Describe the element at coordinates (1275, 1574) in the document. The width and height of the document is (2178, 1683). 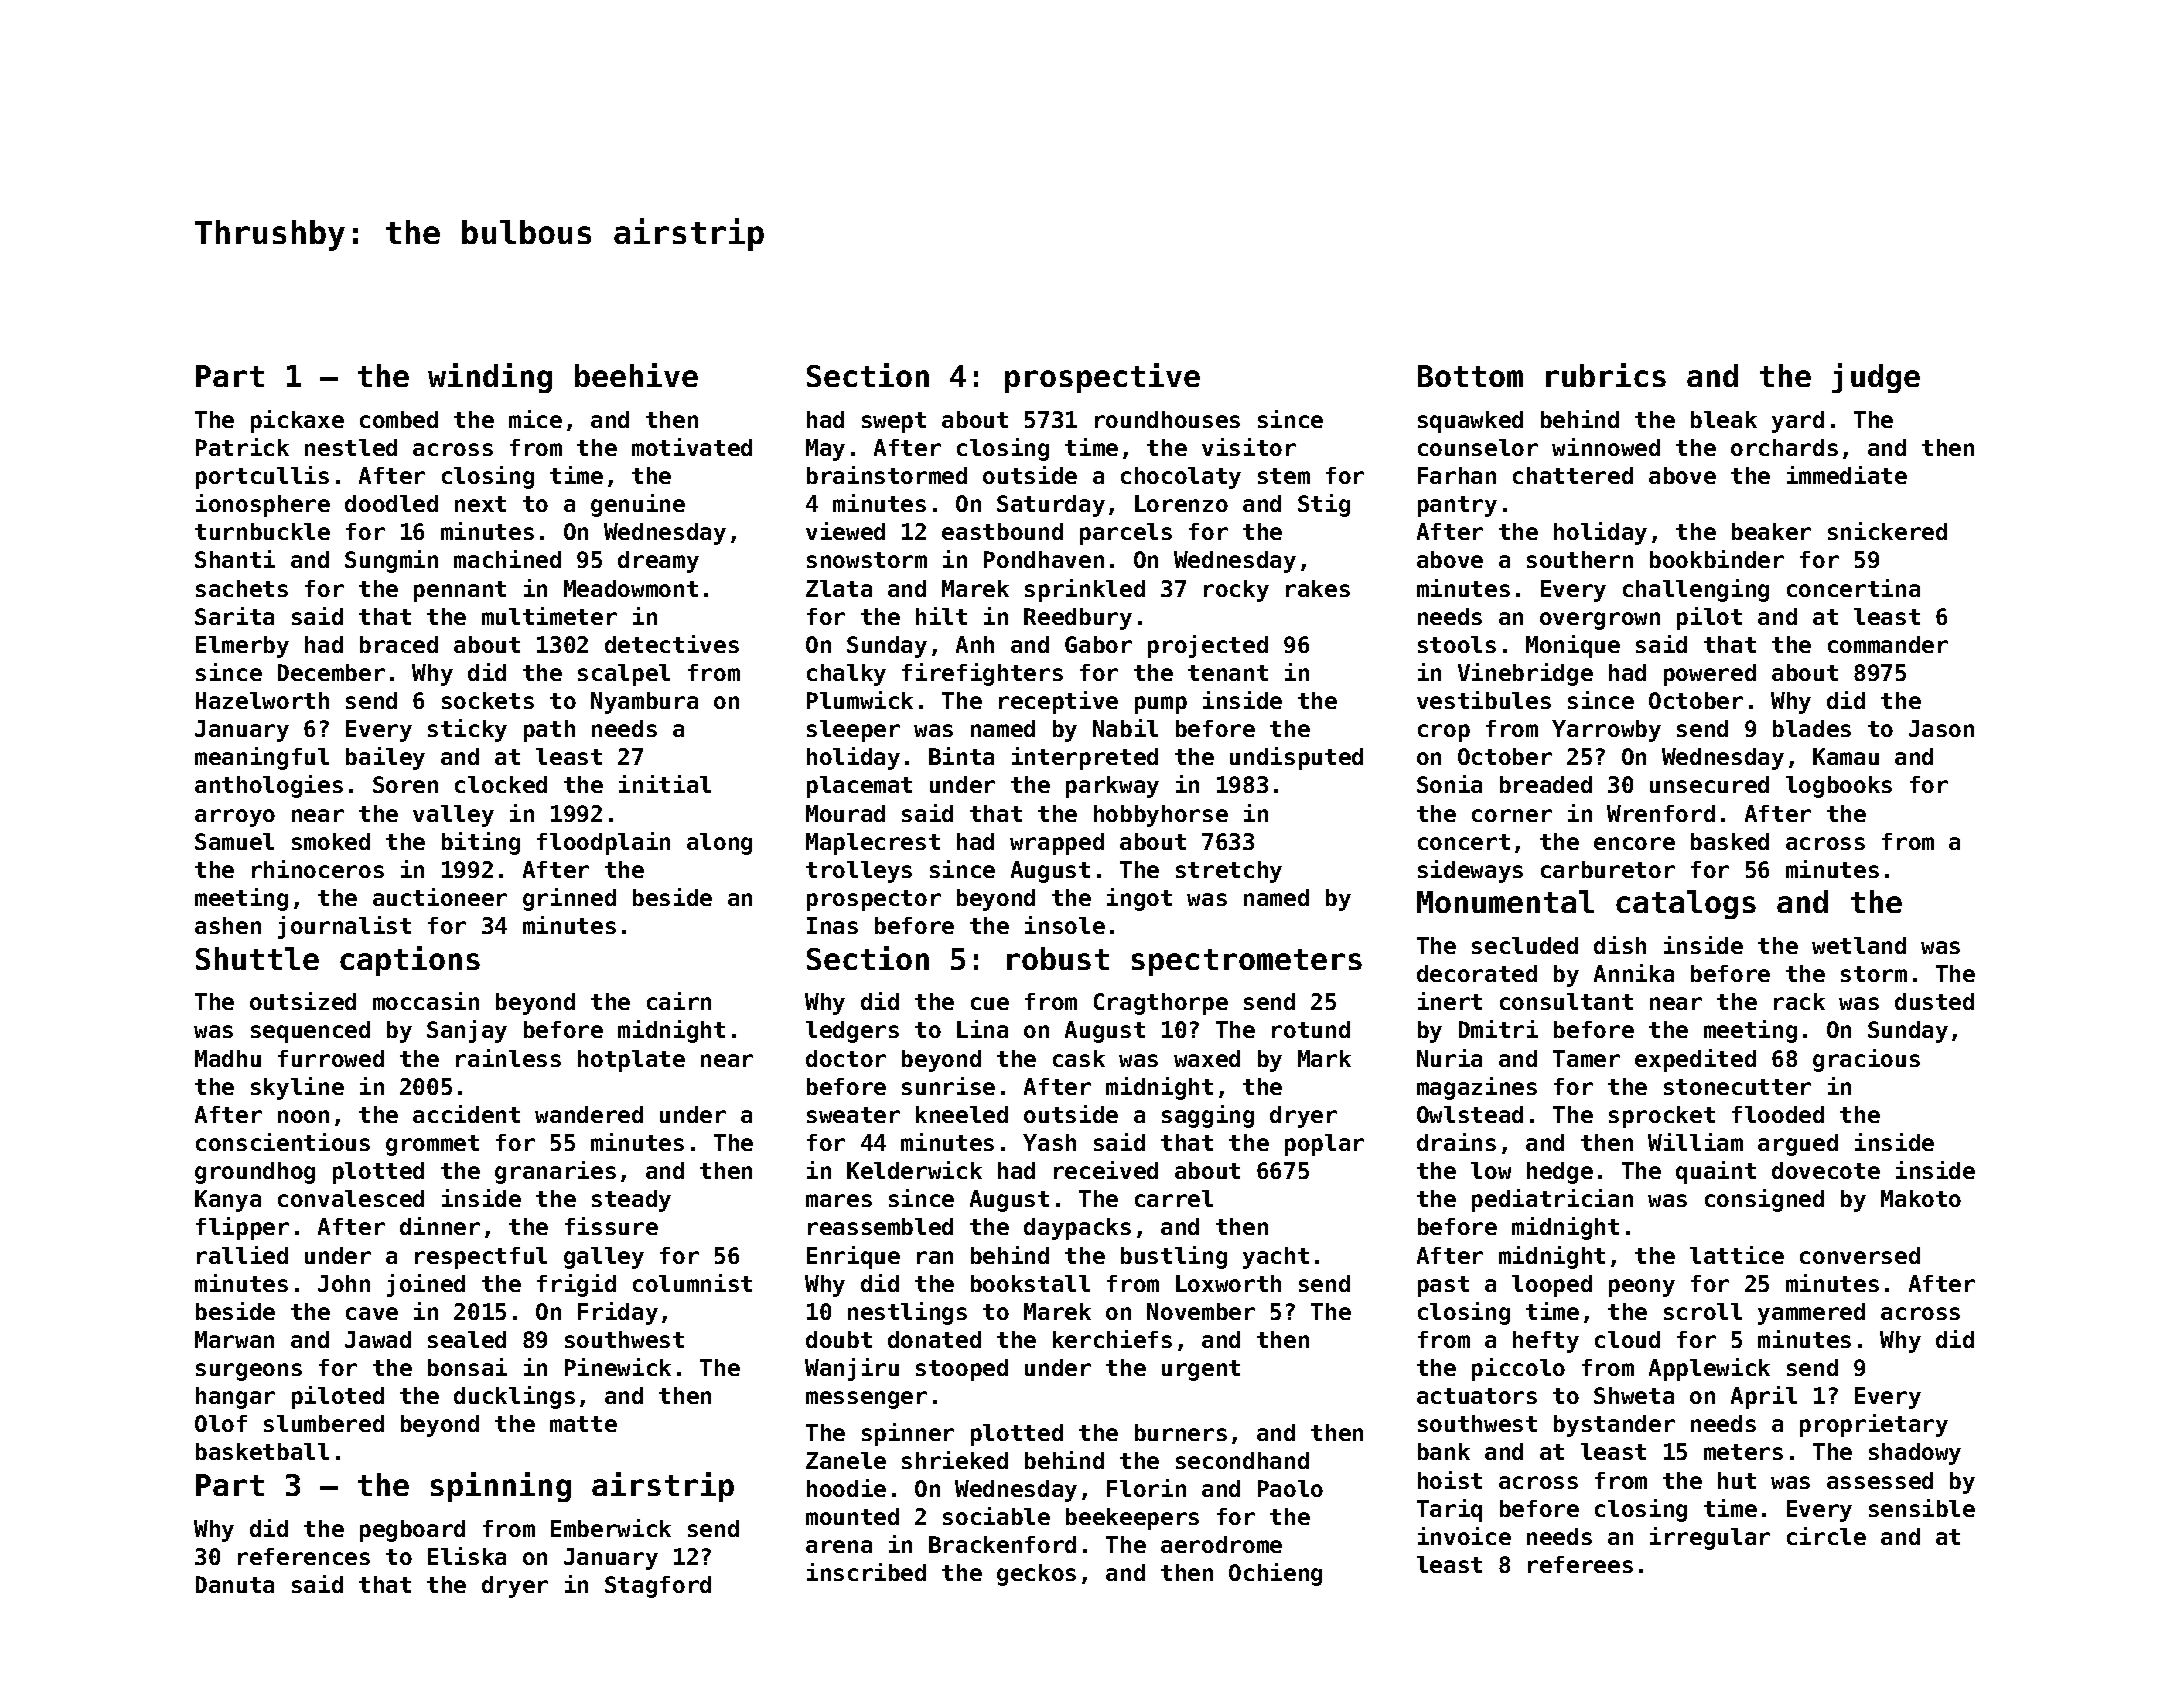
I see `Ochieng` at that location.
